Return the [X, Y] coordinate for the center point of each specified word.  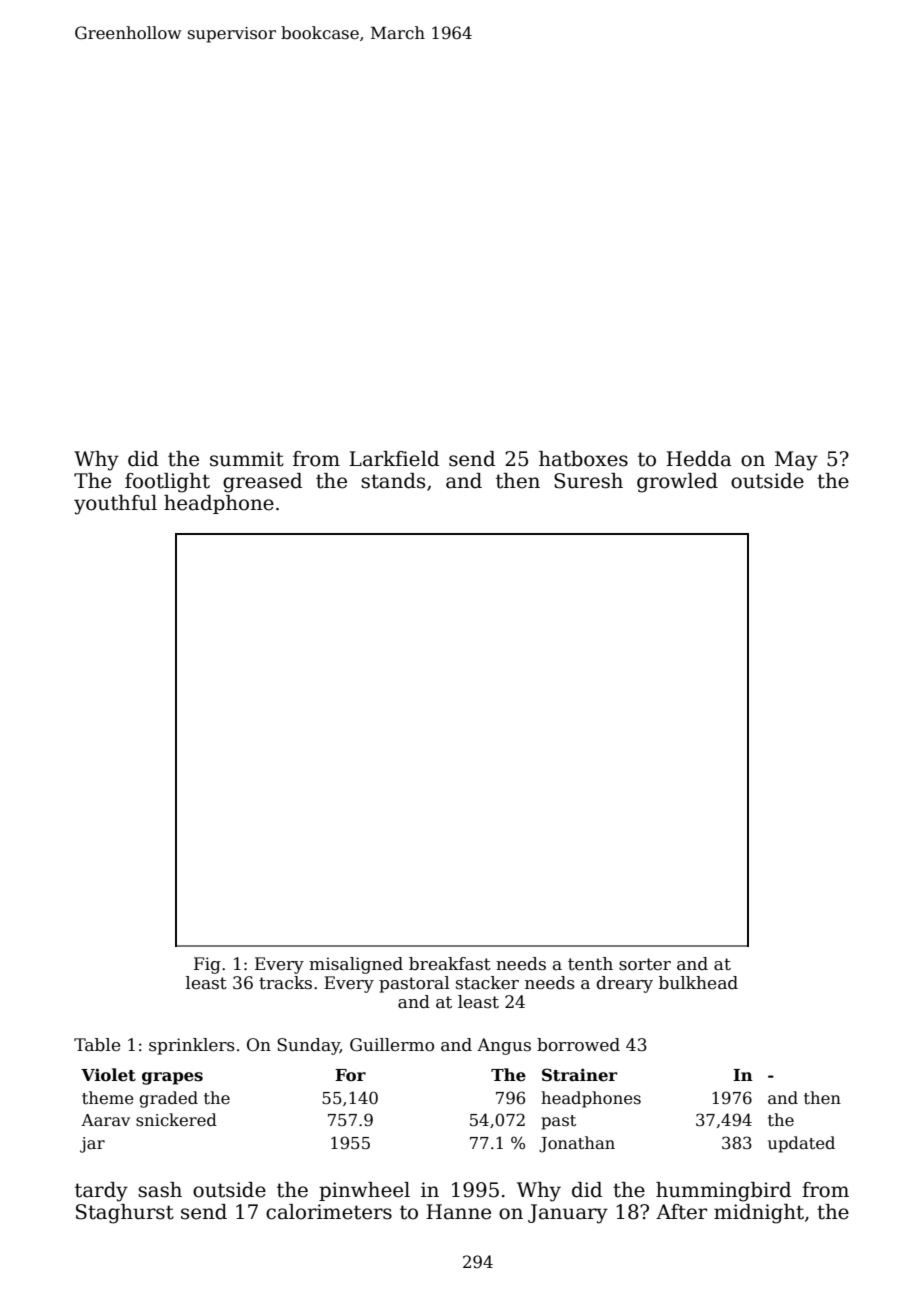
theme [108, 1098]
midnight [759, 1214]
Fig [207, 965]
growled [677, 483]
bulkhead [698, 983]
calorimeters [329, 1212]
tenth [590, 964]
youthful [115, 505]
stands [393, 481]
